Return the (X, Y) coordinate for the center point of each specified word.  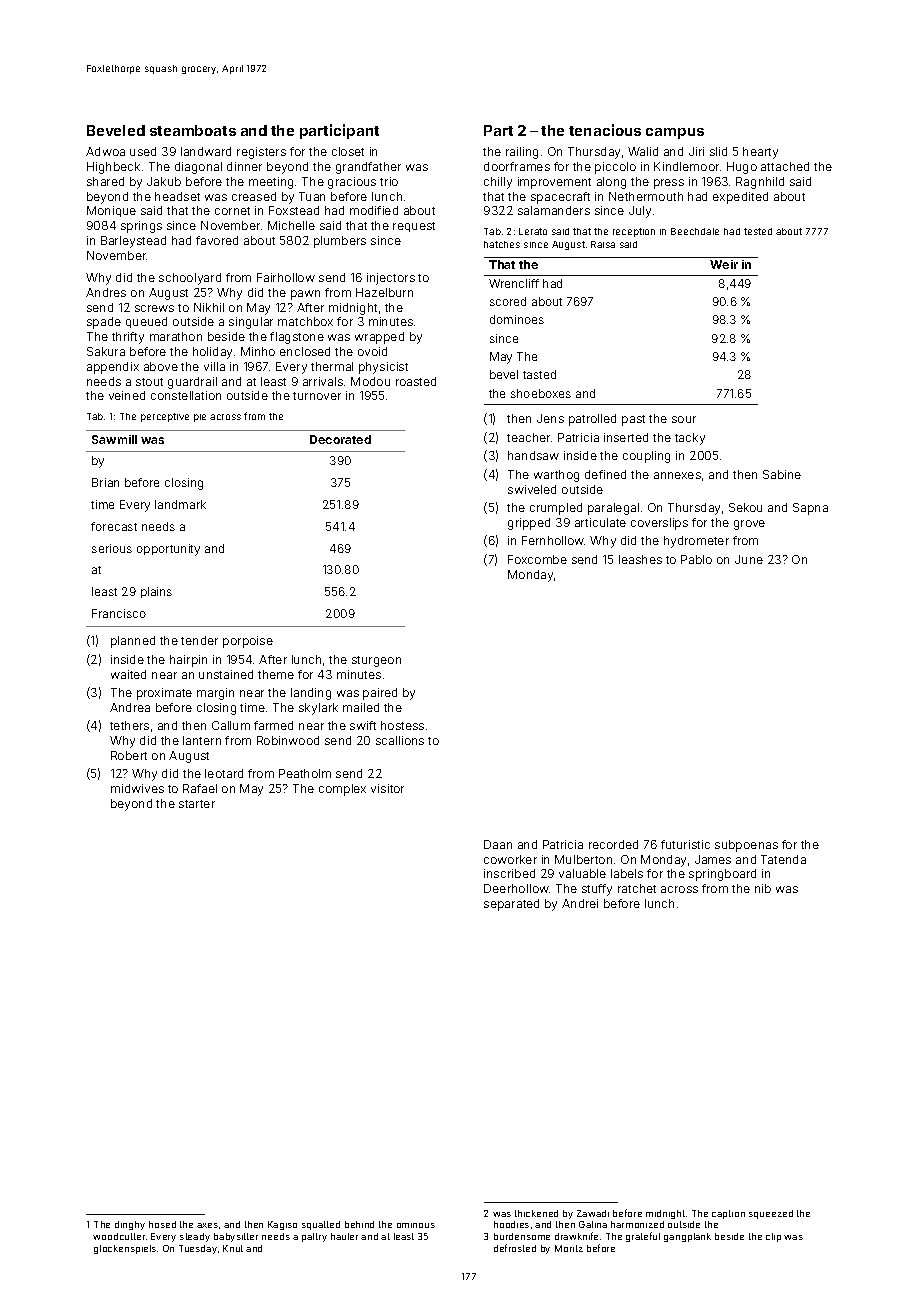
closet (348, 151)
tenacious (605, 130)
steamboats (193, 130)
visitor (387, 788)
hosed (162, 1224)
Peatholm (305, 773)
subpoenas (746, 846)
